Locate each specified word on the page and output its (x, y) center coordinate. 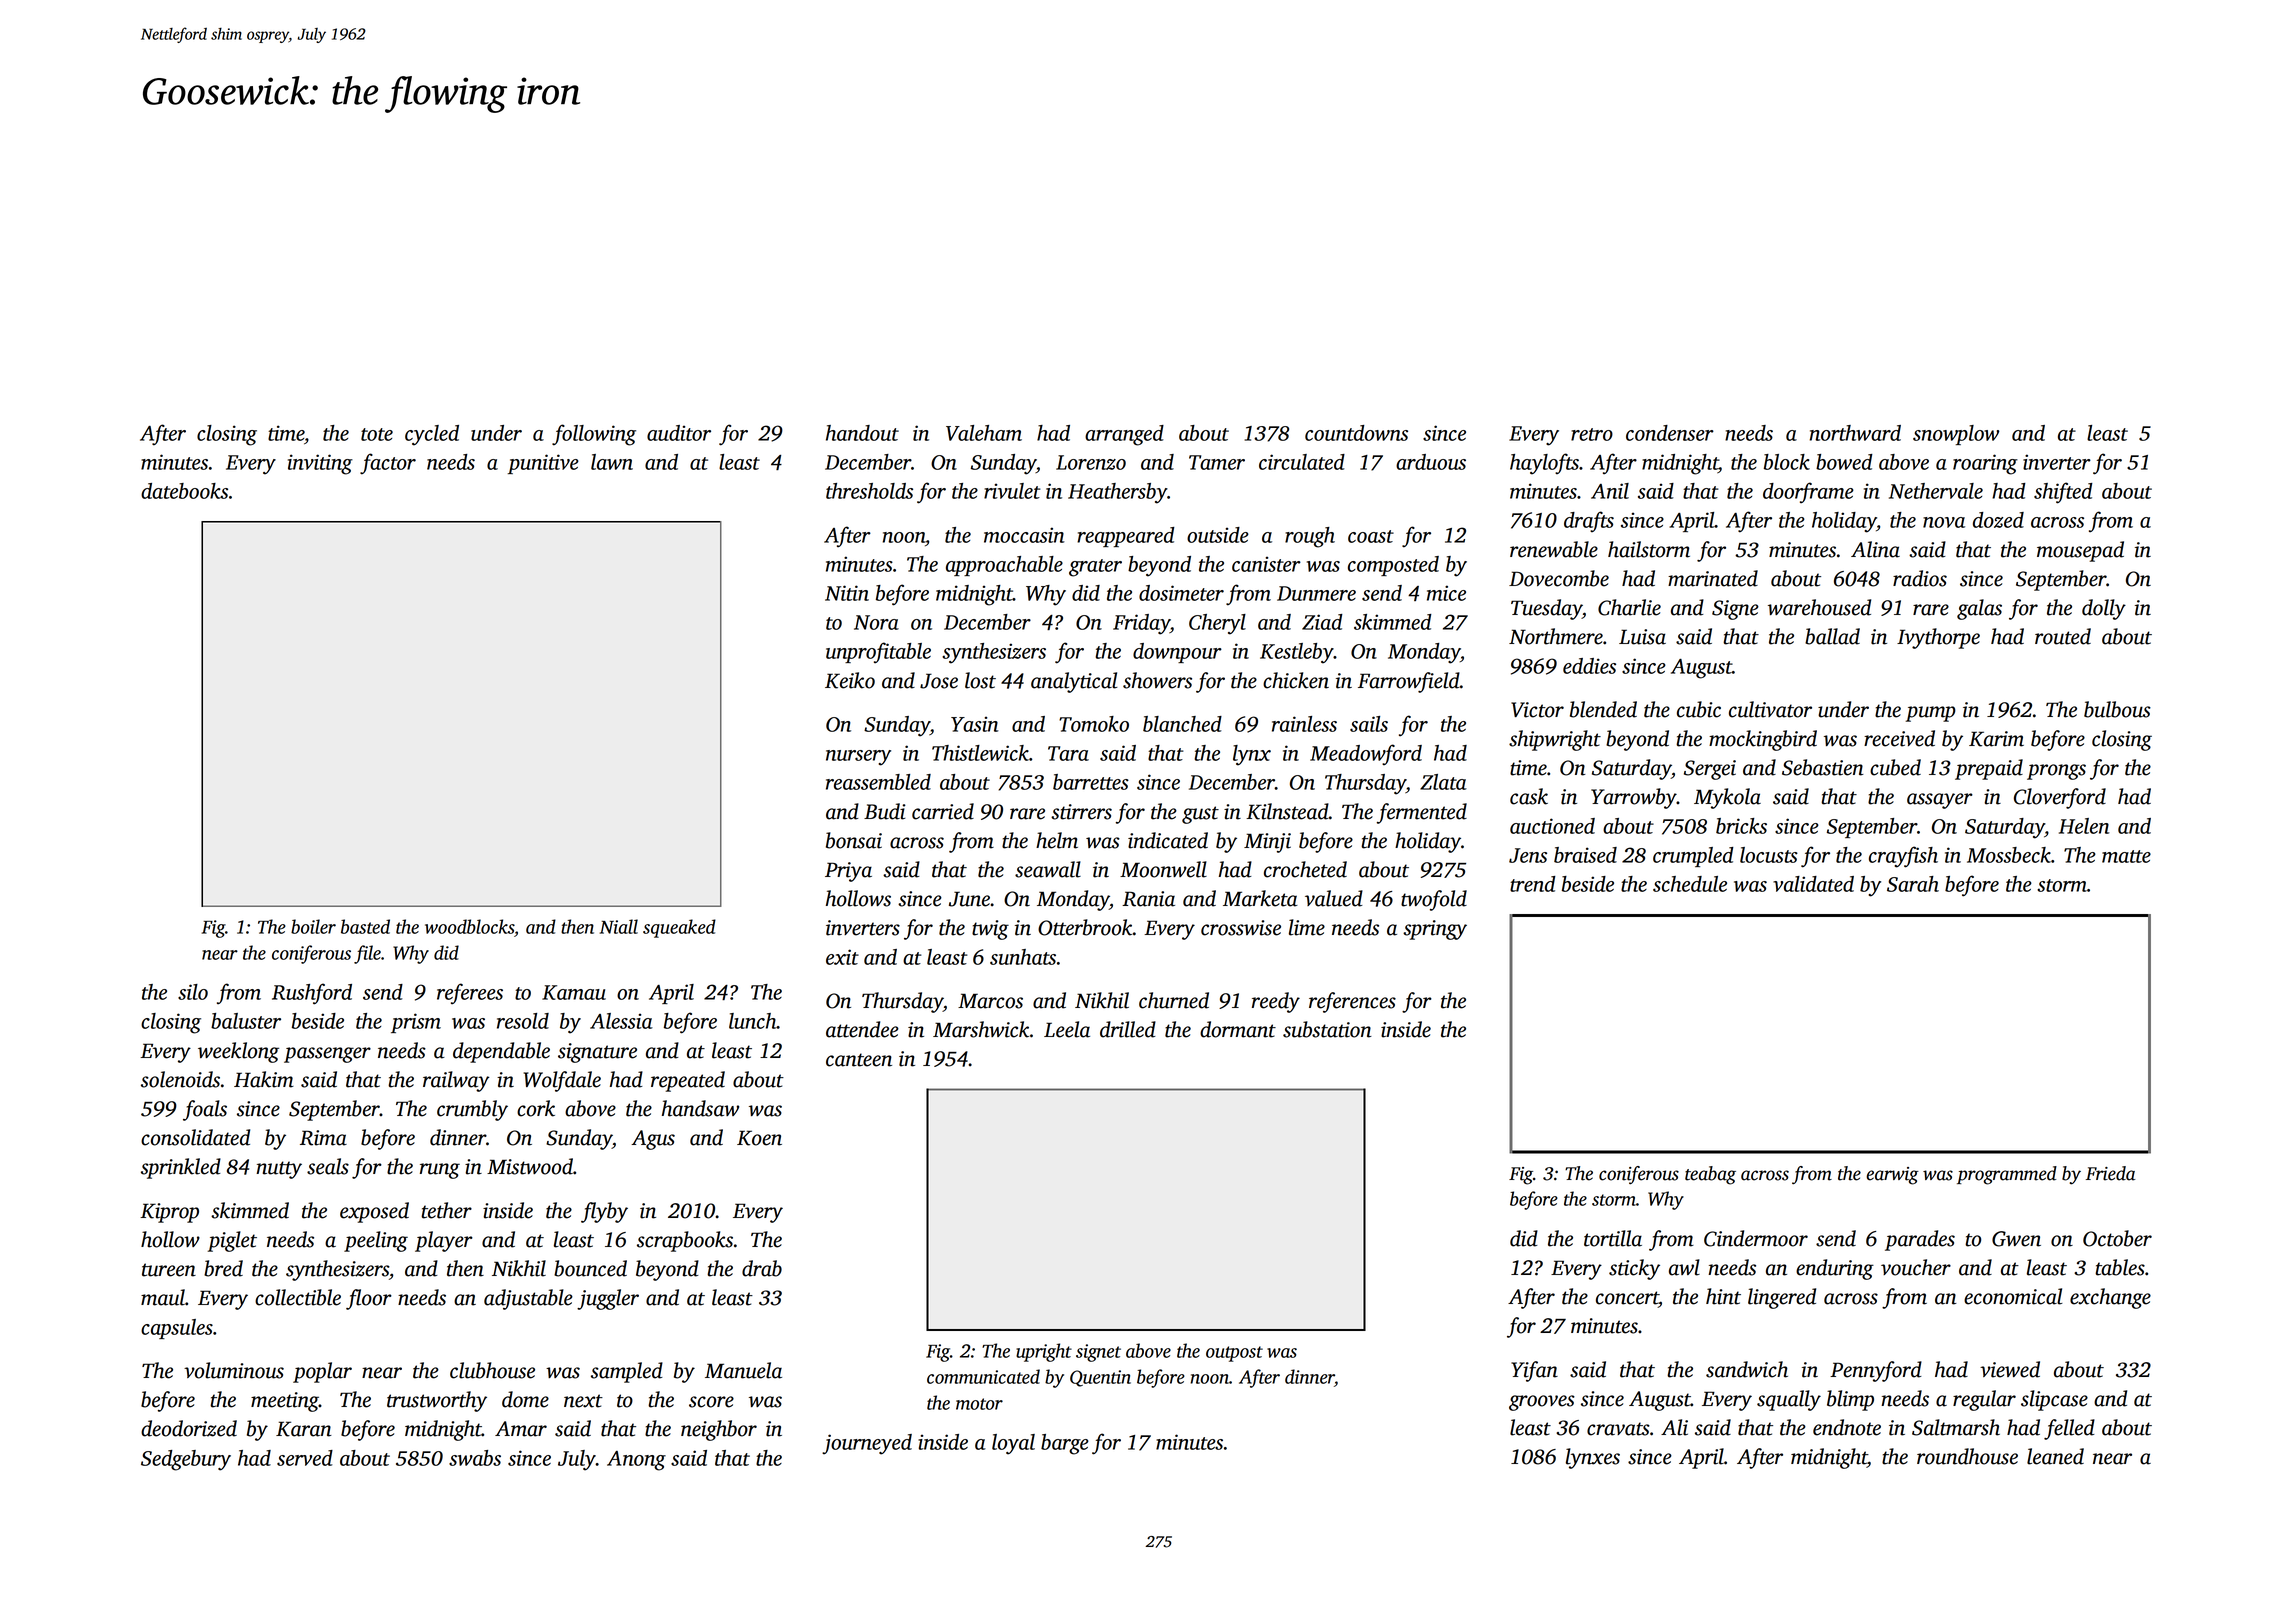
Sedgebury (186, 1460)
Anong (636, 1461)
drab (762, 1268)
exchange (2110, 1298)
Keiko (850, 680)
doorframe (1808, 492)
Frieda (2111, 1173)
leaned (2055, 1456)
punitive (543, 464)
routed (2063, 636)
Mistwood (530, 1166)
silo (193, 992)
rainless (1304, 724)
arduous (1431, 462)
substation (1327, 1029)
